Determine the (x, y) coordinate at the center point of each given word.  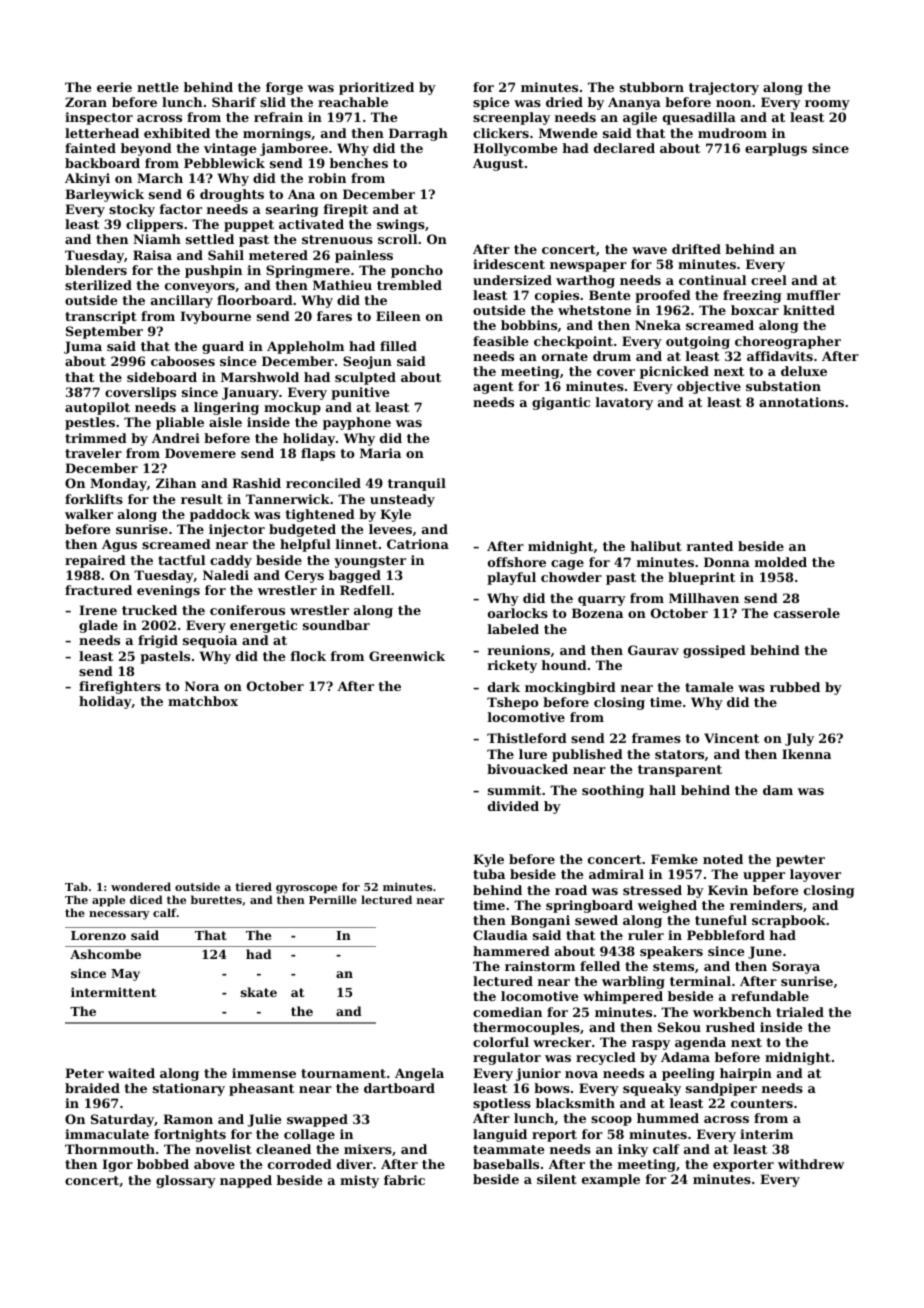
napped (246, 1181)
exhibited (177, 133)
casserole (807, 613)
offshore (517, 562)
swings (401, 225)
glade (98, 626)
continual (712, 280)
